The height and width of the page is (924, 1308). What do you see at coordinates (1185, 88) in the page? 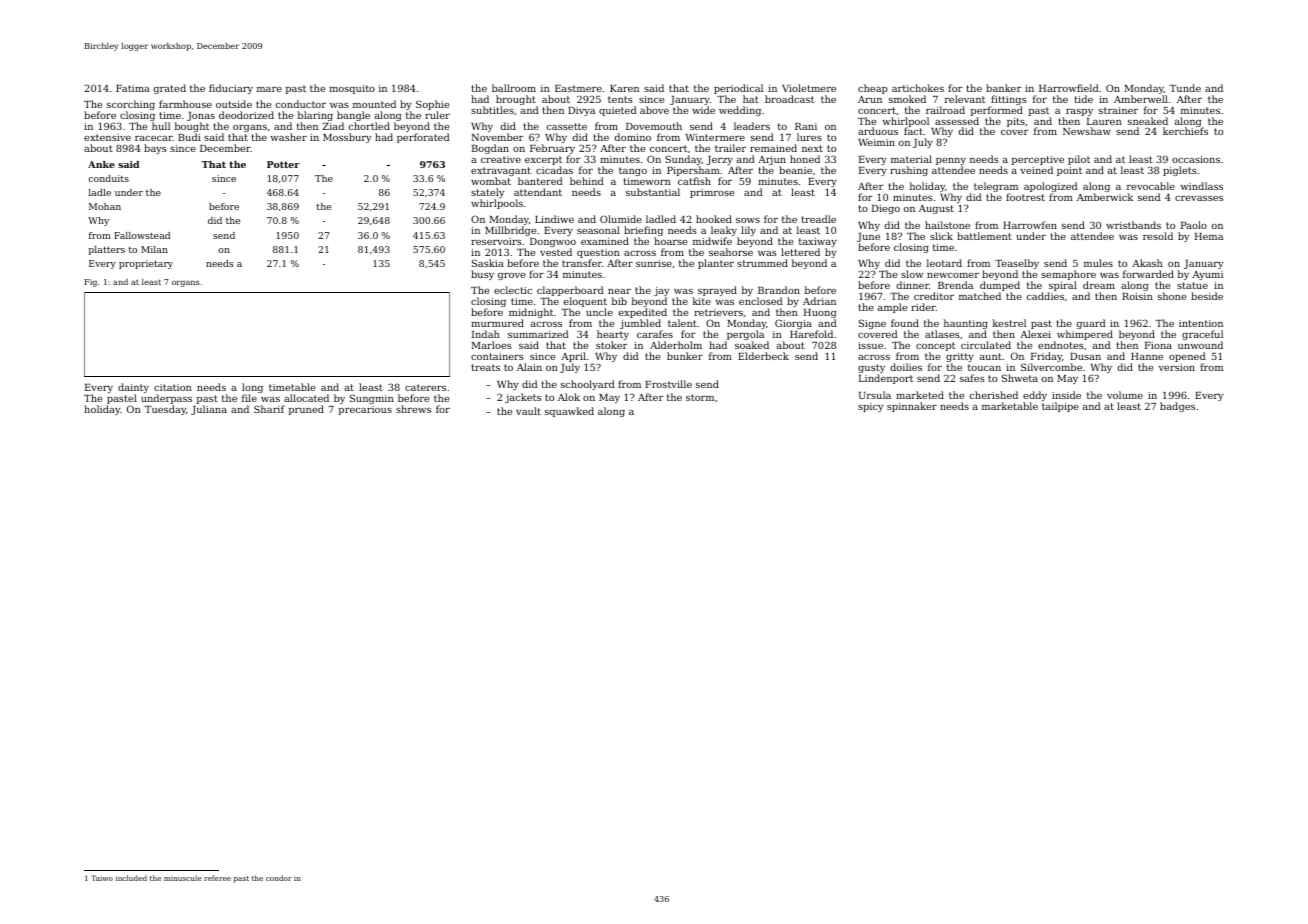
I see `Tunde` at bounding box center [1185, 88].
